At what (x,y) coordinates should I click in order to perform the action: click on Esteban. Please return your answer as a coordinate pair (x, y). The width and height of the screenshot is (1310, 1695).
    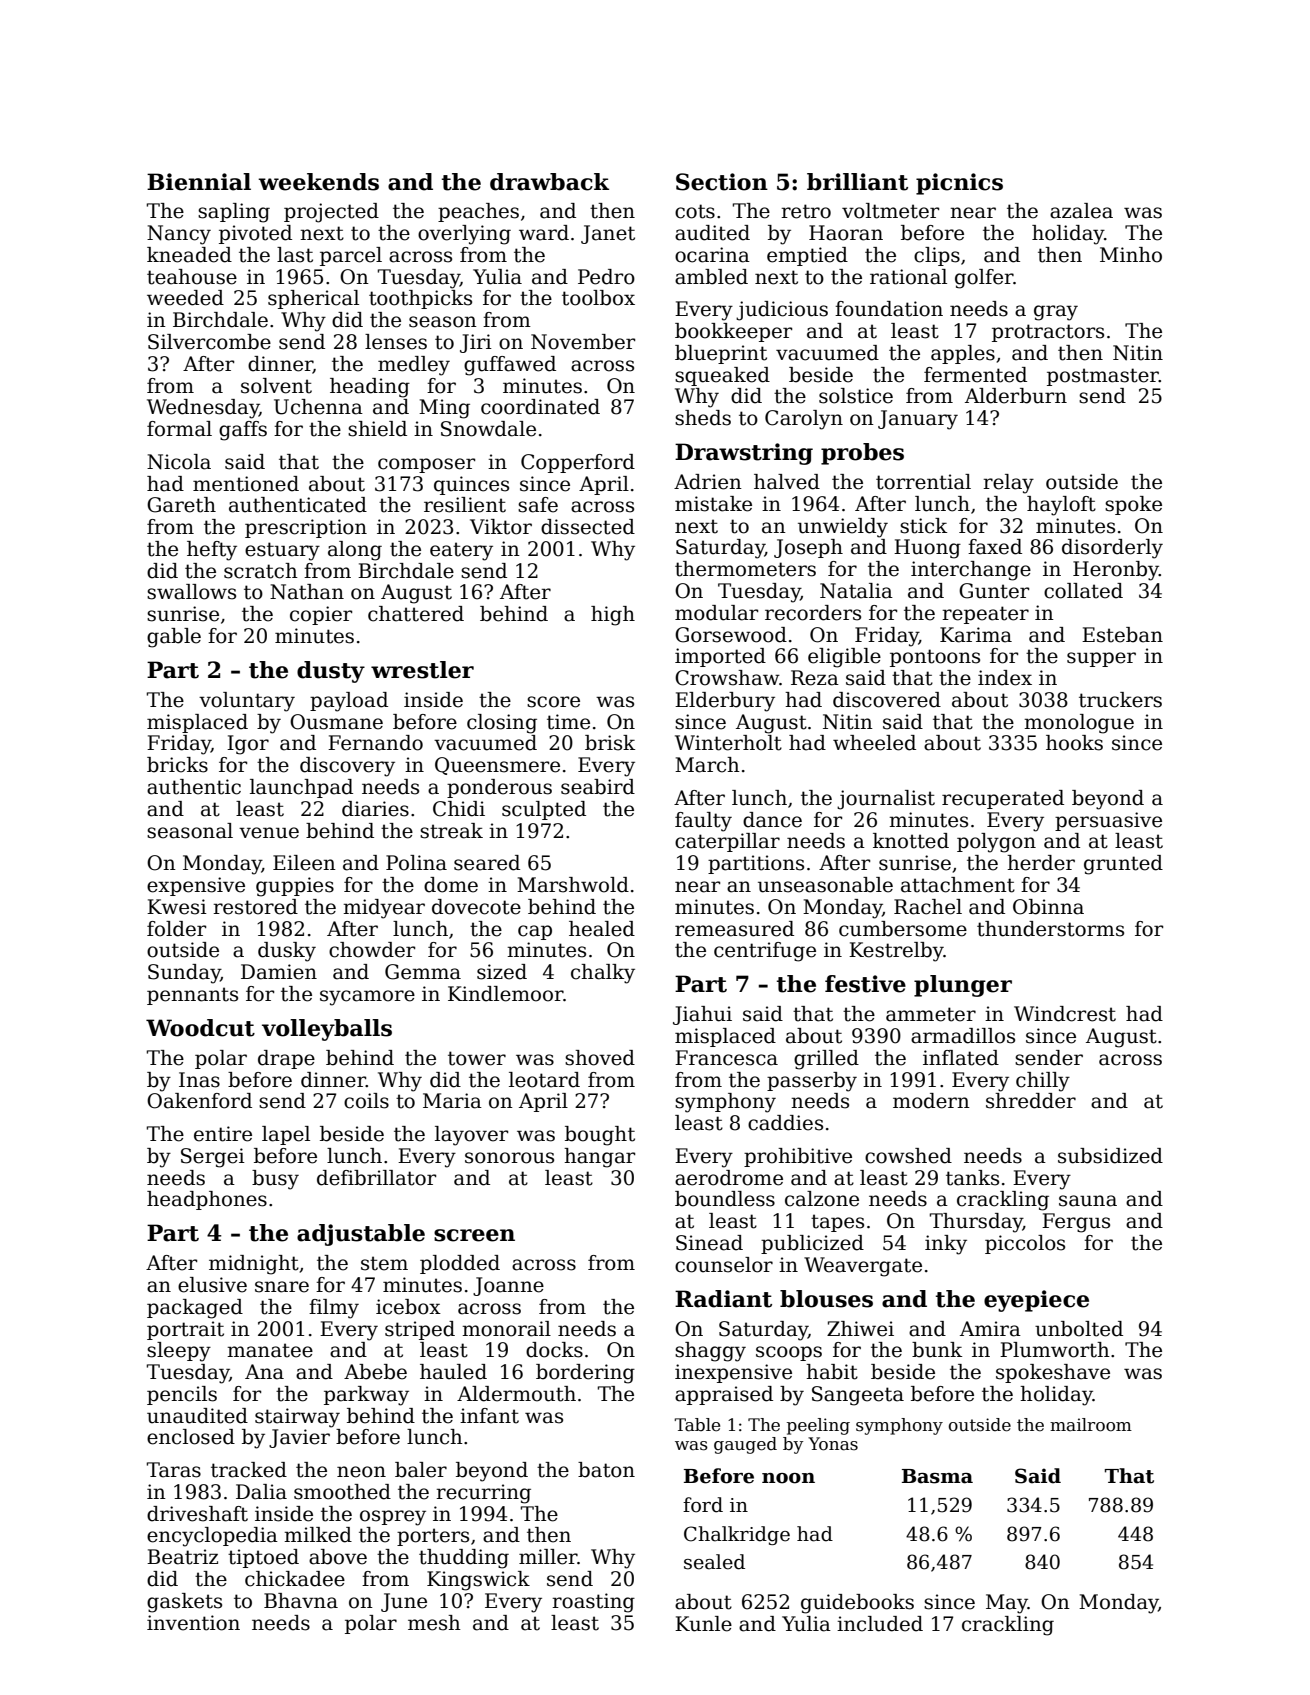
    Looking at the image, I should click on (1122, 635).
